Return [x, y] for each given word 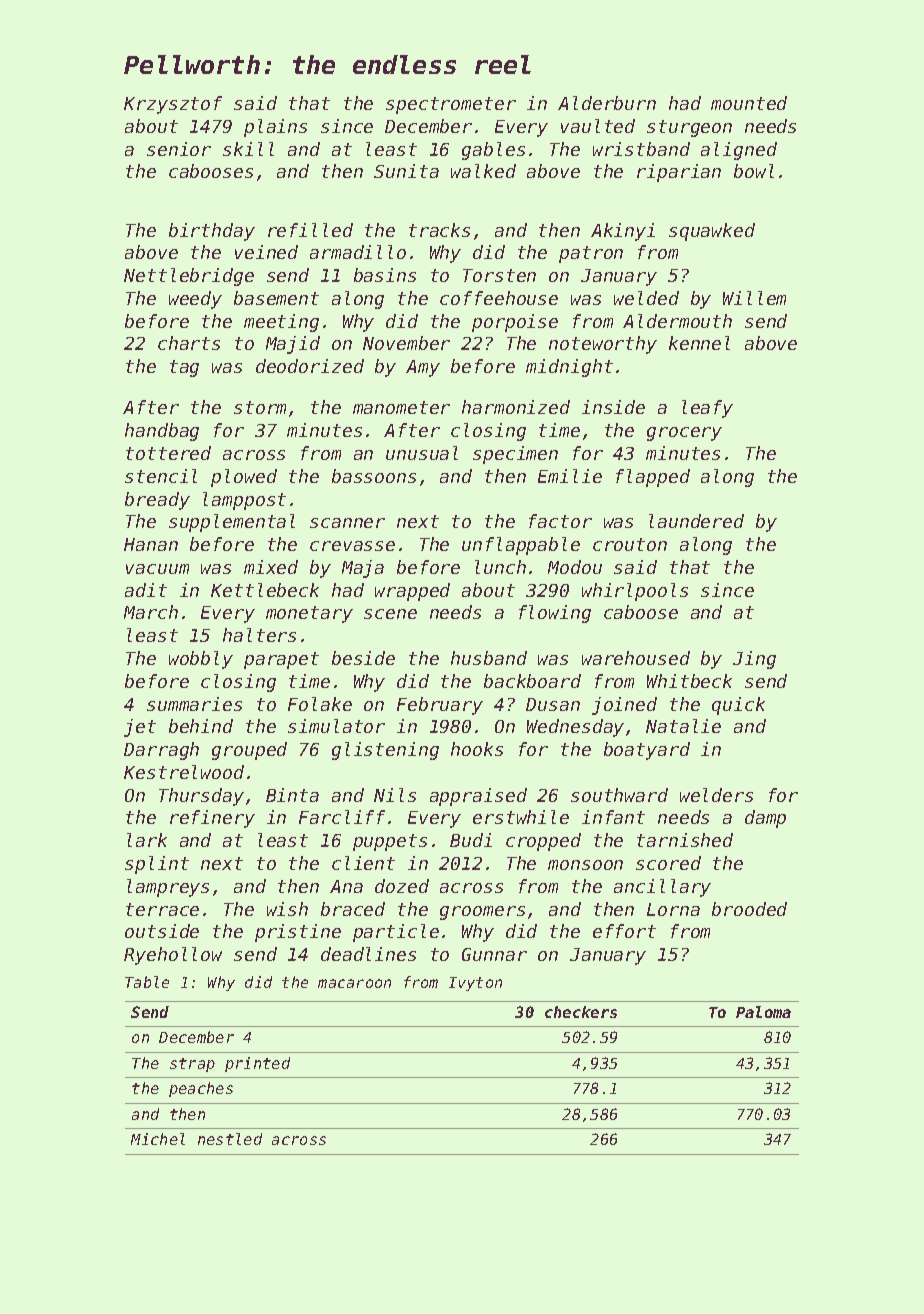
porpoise [515, 323]
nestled [230, 1139]
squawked [712, 232]
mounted [749, 103]
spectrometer [451, 105]
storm [260, 407]
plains [275, 128]
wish [287, 909]
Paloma [763, 1012]
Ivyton [475, 984]
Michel [158, 1139]
